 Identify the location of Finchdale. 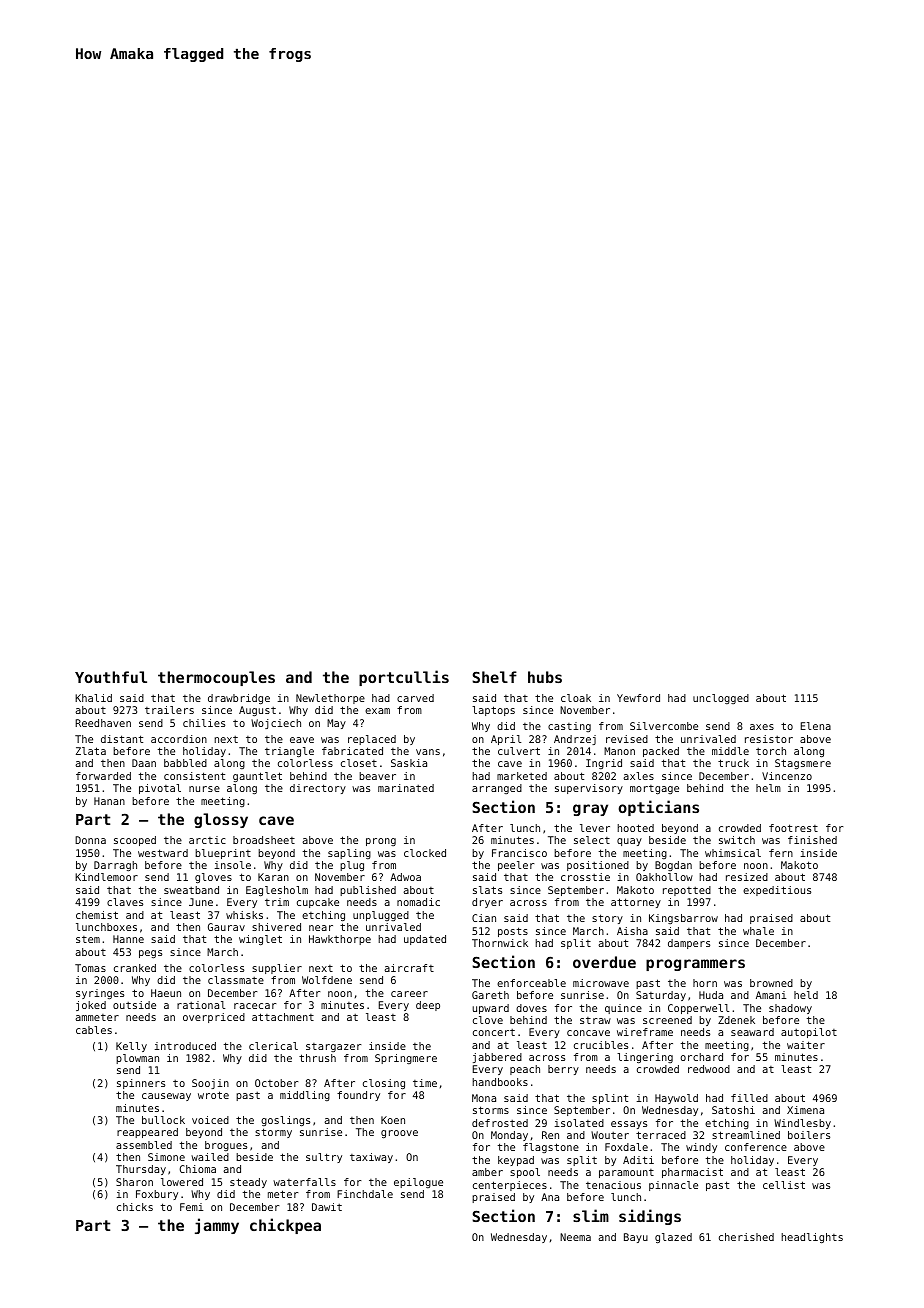
(365, 1194).
